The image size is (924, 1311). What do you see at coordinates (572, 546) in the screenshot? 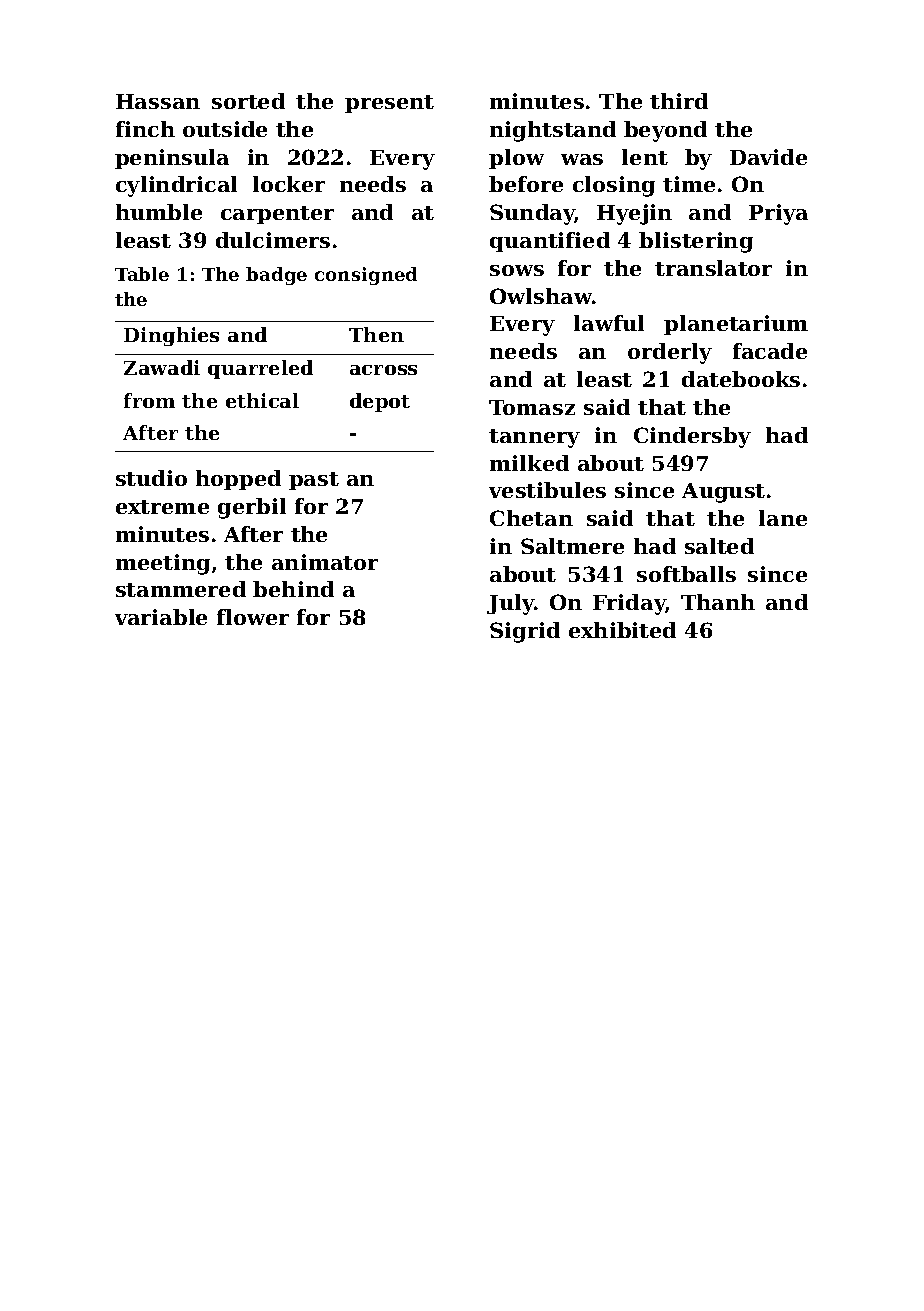
I see `Saltmere` at bounding box center [572, 546].
